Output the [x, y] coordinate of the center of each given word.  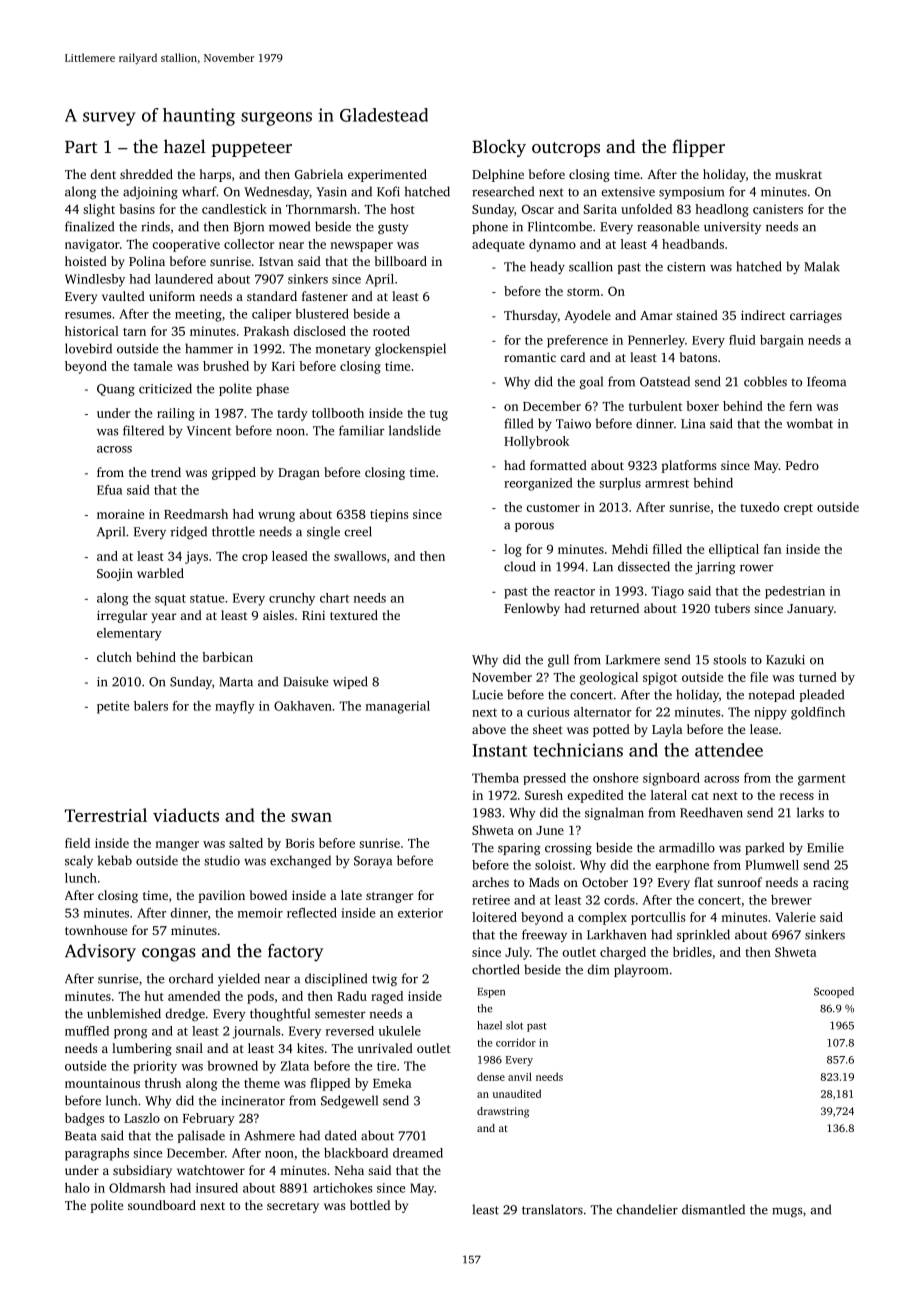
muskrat [798, 174]
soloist [553, 865]
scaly [79, 861]
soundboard [162, 1205]
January [810, 610]
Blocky [499, 148]
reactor [574, 591]
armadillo [687, 847]
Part [81, 147]
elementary [129, 634]
